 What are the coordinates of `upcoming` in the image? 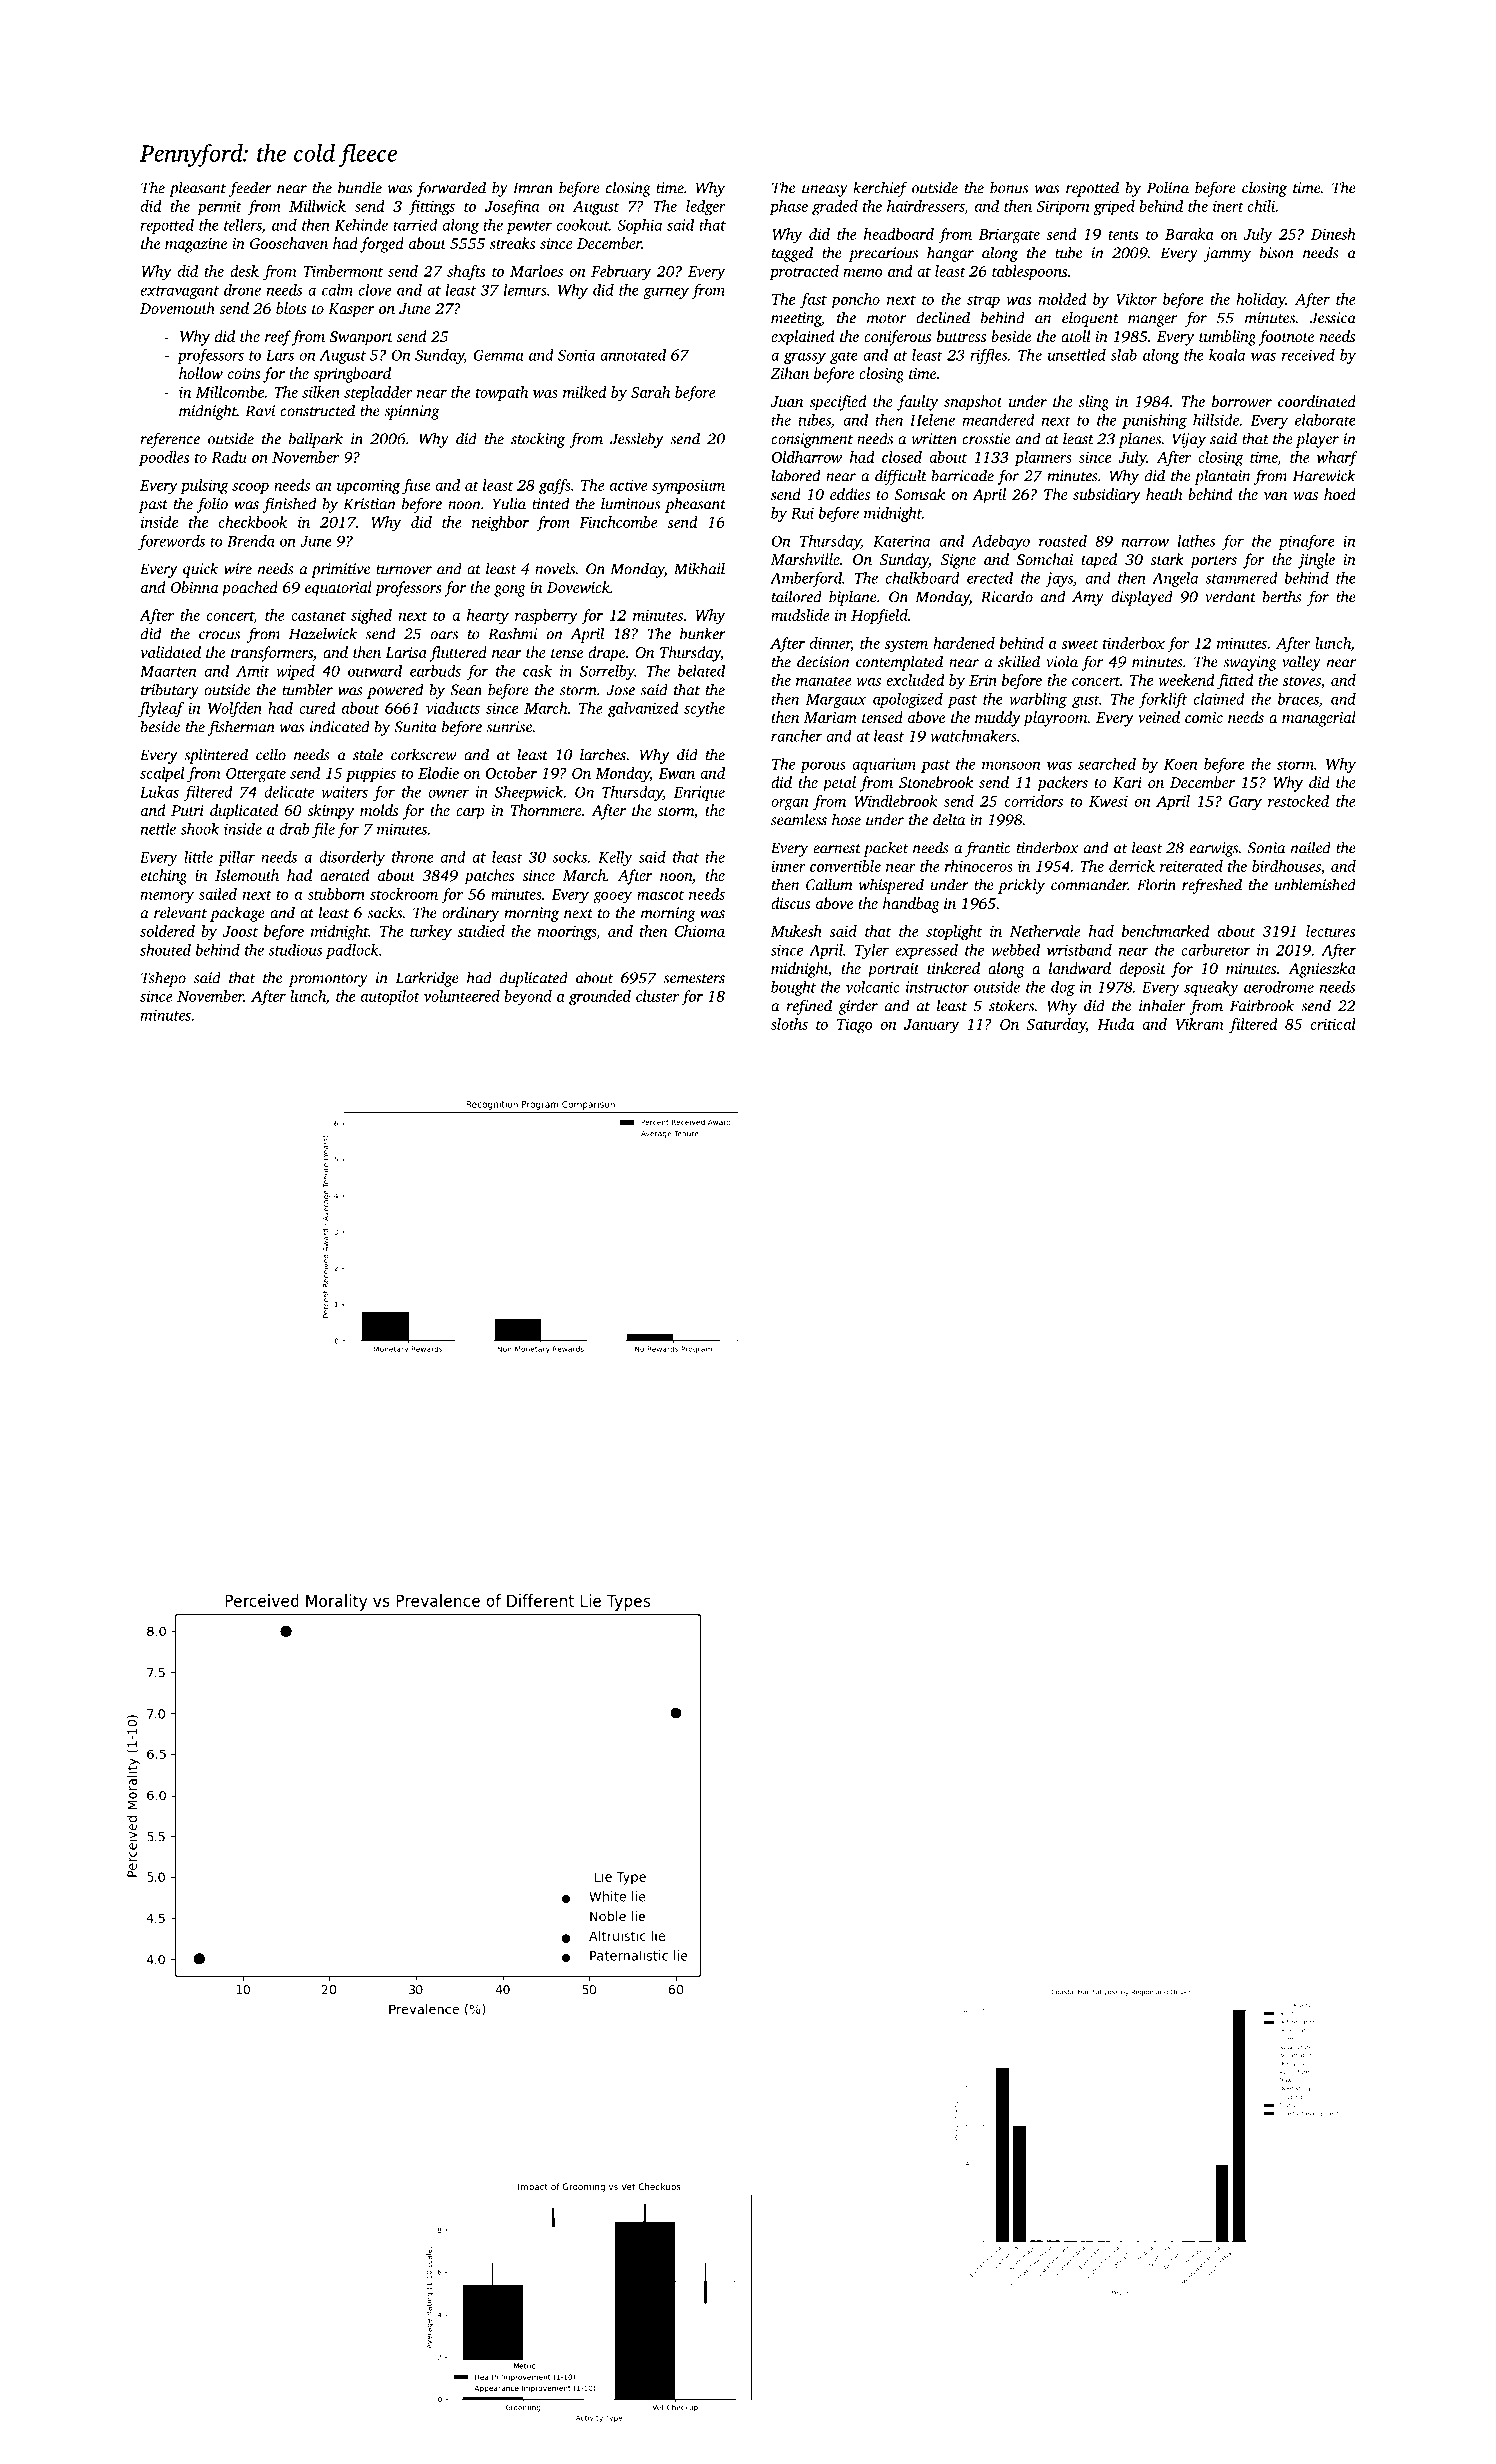 It's located at (368, 487).
